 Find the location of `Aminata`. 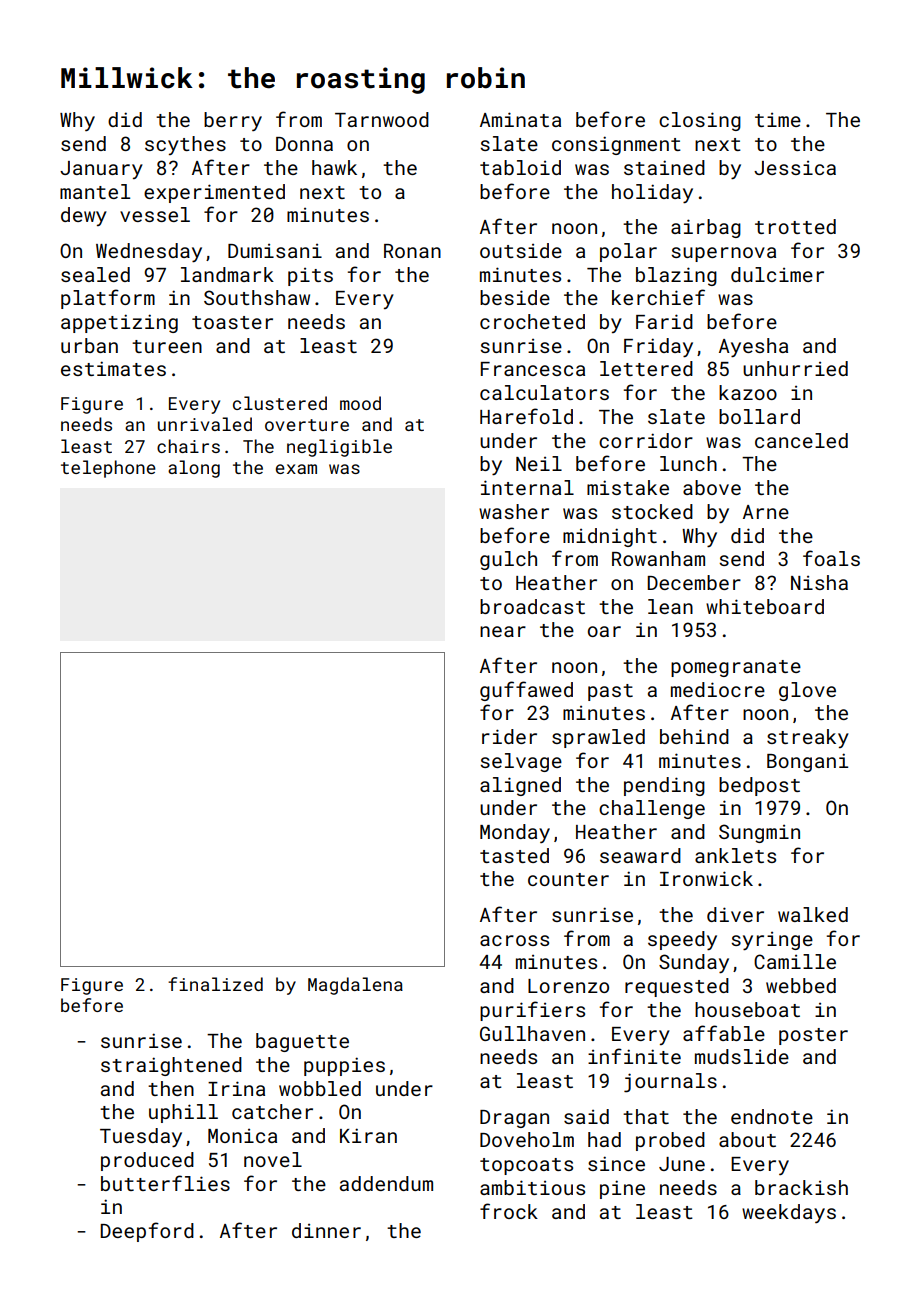

Aminata is located at coordinates (520, 119).
